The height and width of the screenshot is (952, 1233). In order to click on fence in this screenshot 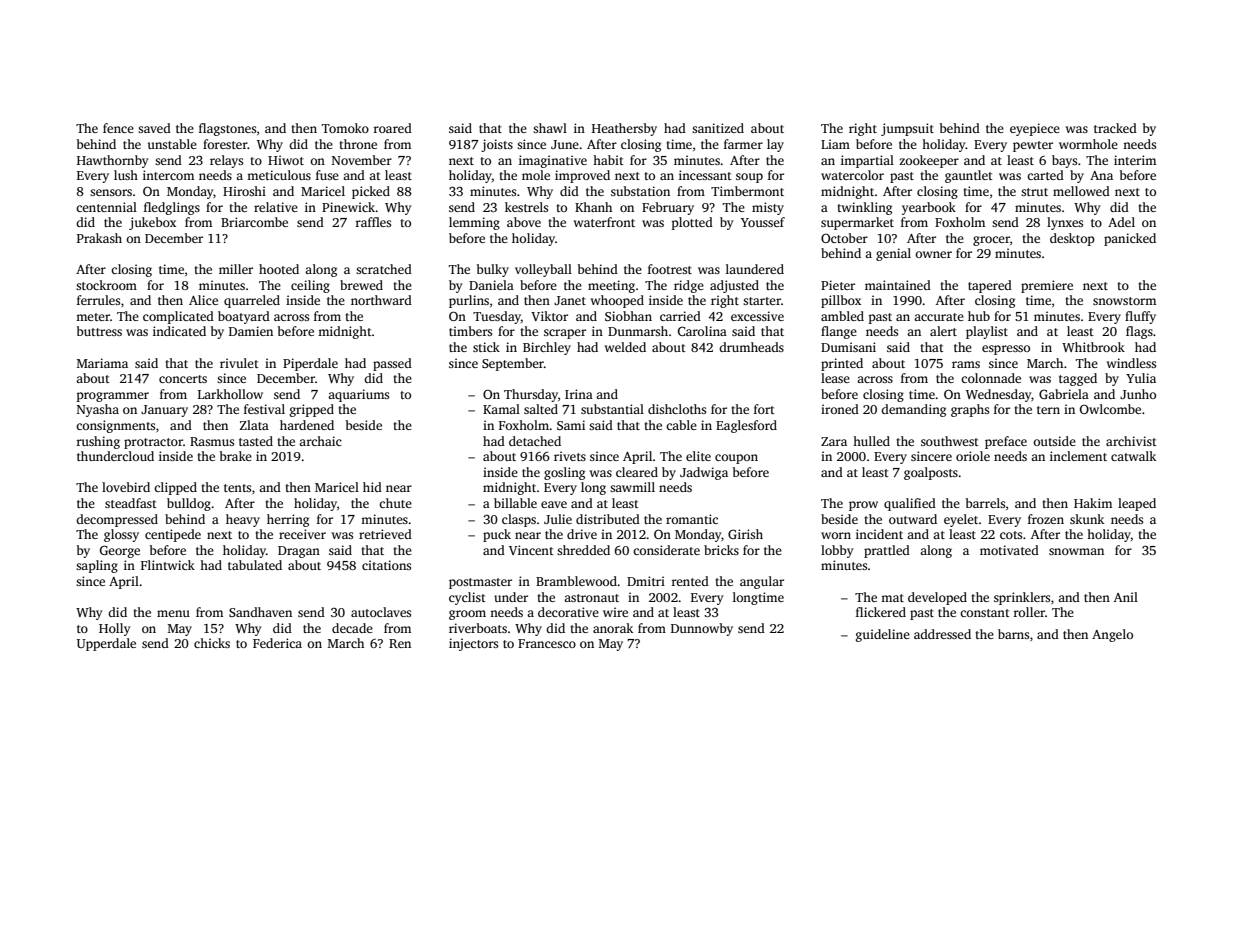, I will do `click(118, 128)`.
